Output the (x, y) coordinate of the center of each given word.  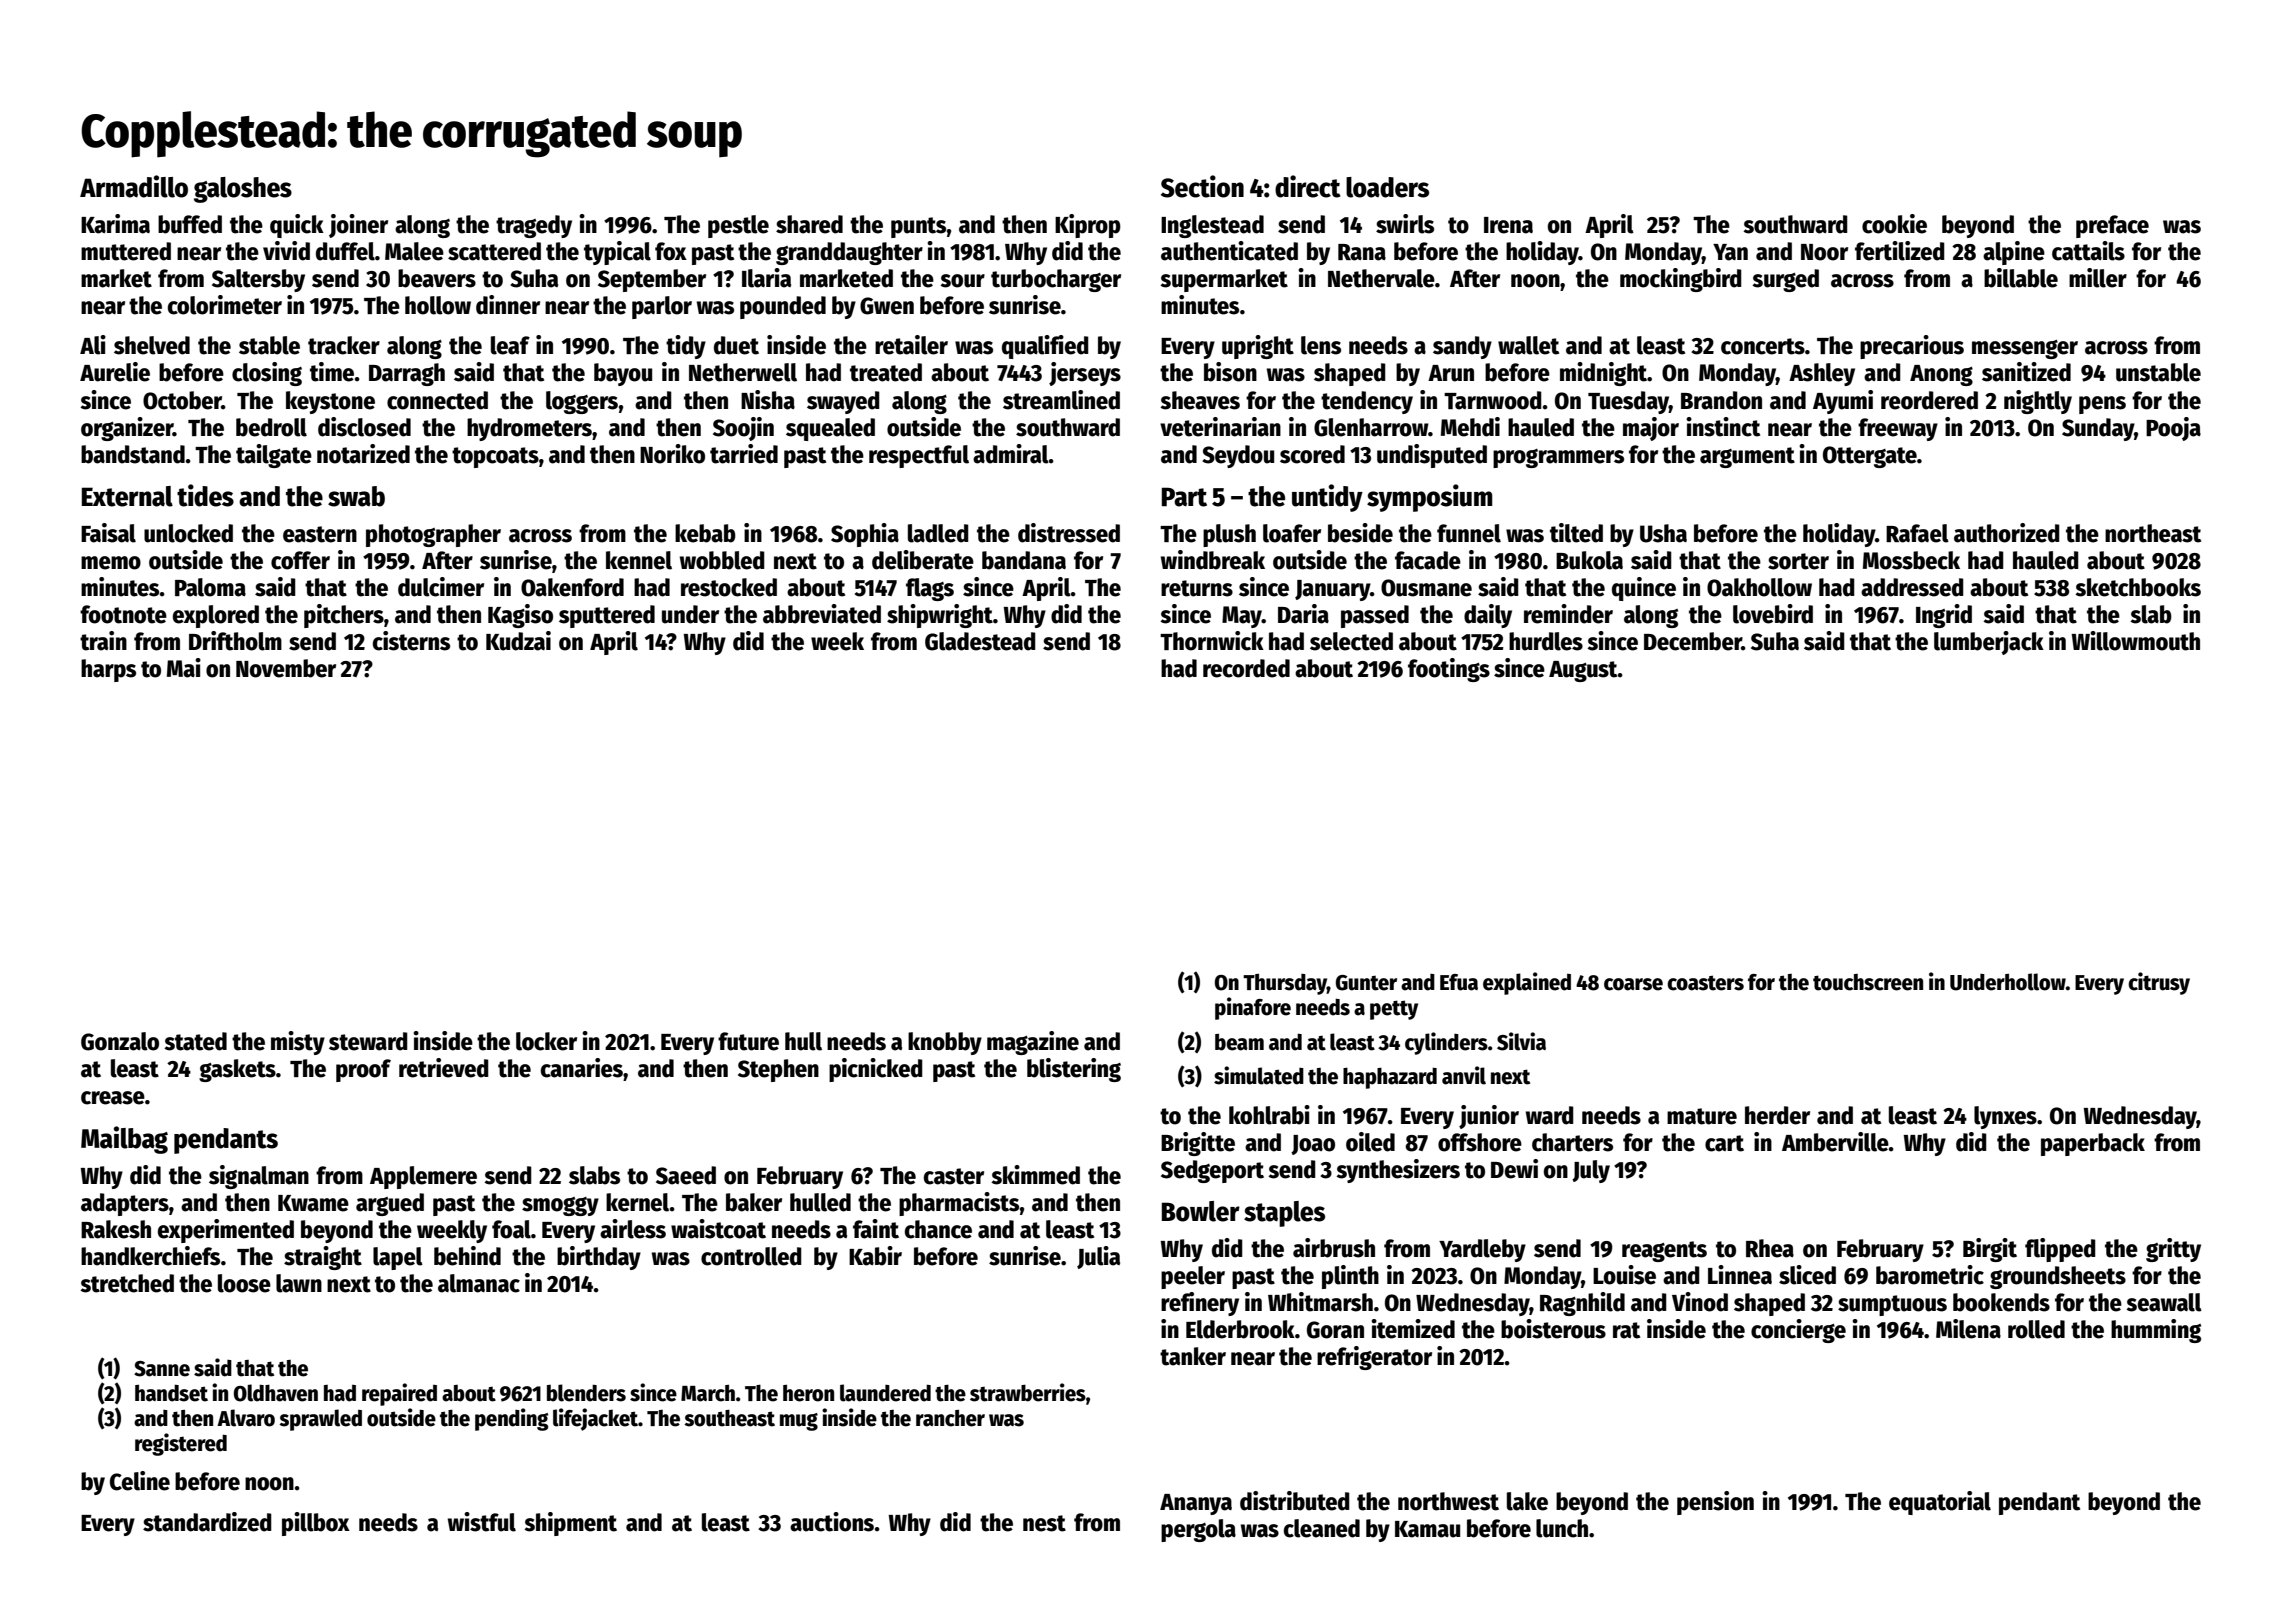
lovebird (1773, 614)
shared (809, 224)
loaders (1387, 187)
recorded (1246, 668)
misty (298, 1043)
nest (1044, 1523)
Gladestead (980, 641)
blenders (586, 1393)
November (286, 668)
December (1693, 641)
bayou (623, 374)
